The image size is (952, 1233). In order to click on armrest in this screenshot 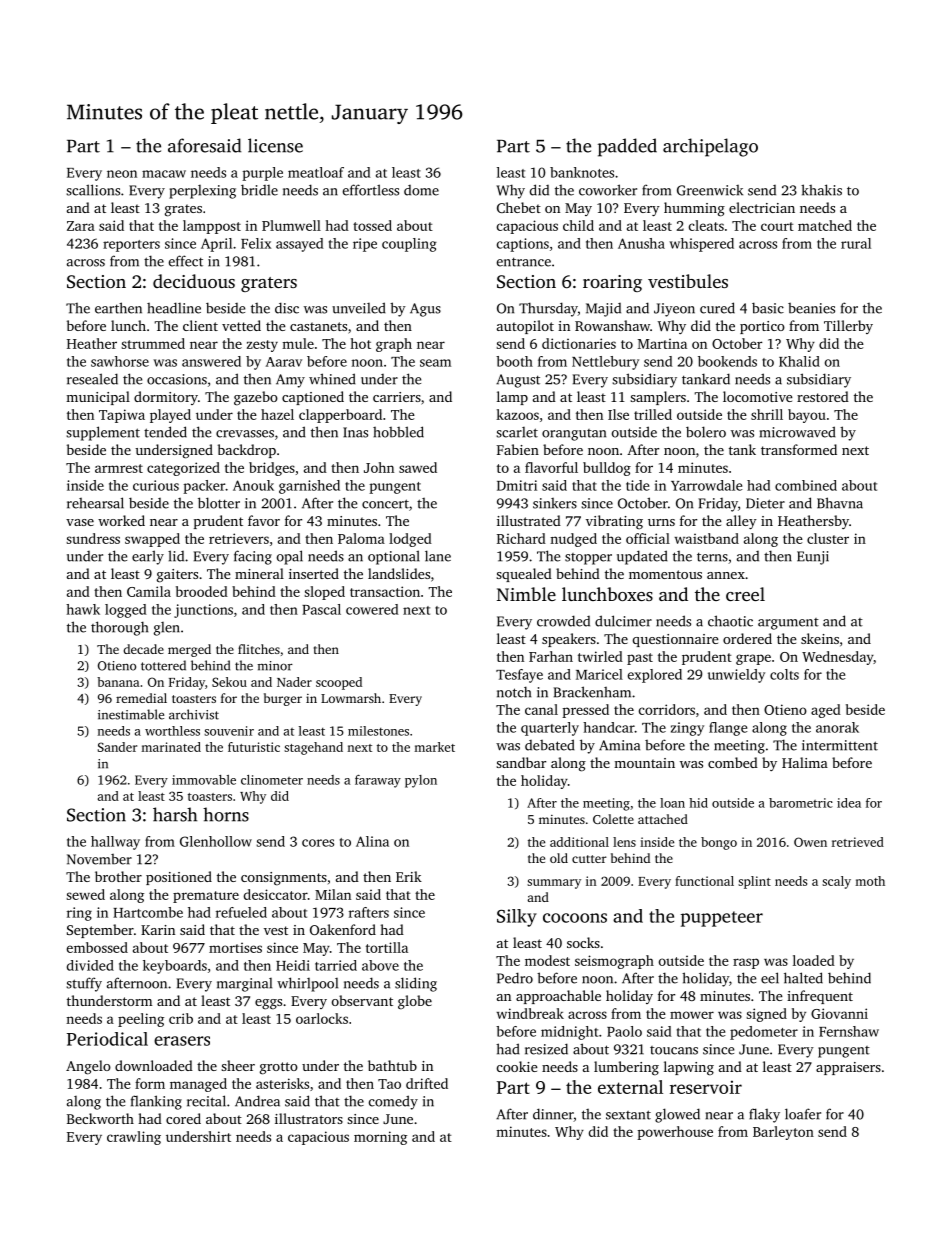, I will do `click(119, 468)`.
